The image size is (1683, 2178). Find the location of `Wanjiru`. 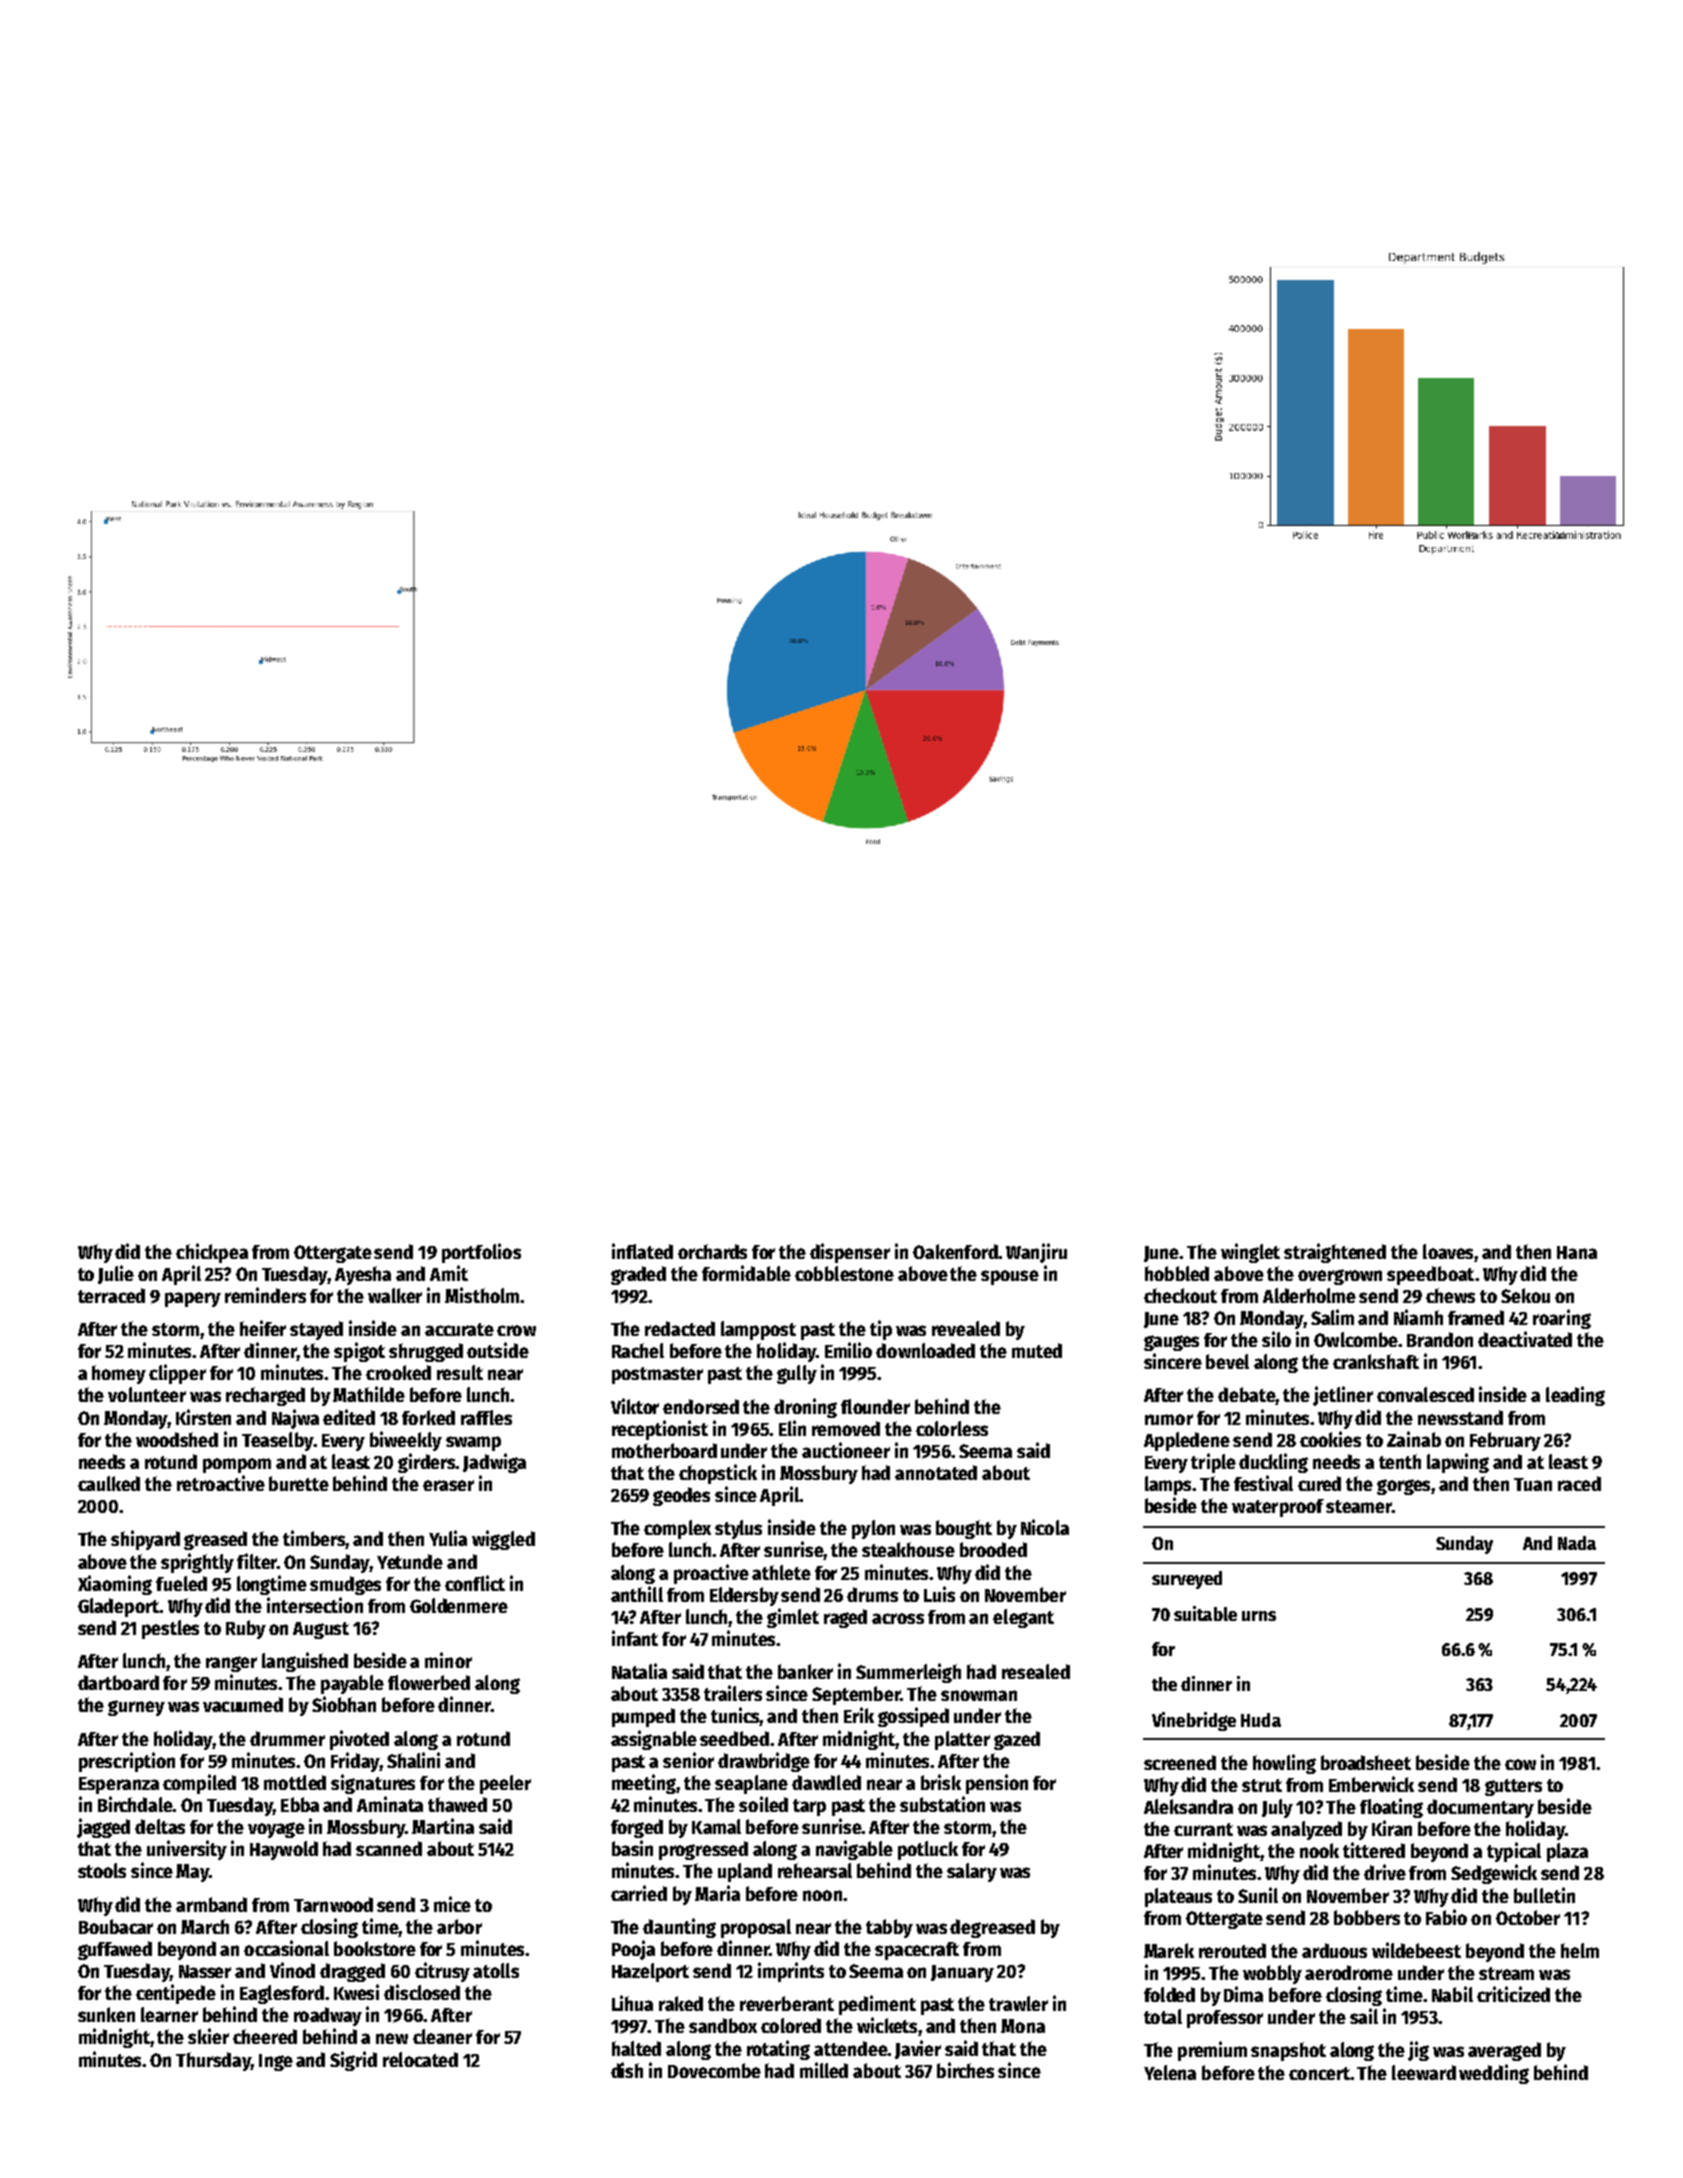

Wanjiru is located at coordinates (1036, 1253).
